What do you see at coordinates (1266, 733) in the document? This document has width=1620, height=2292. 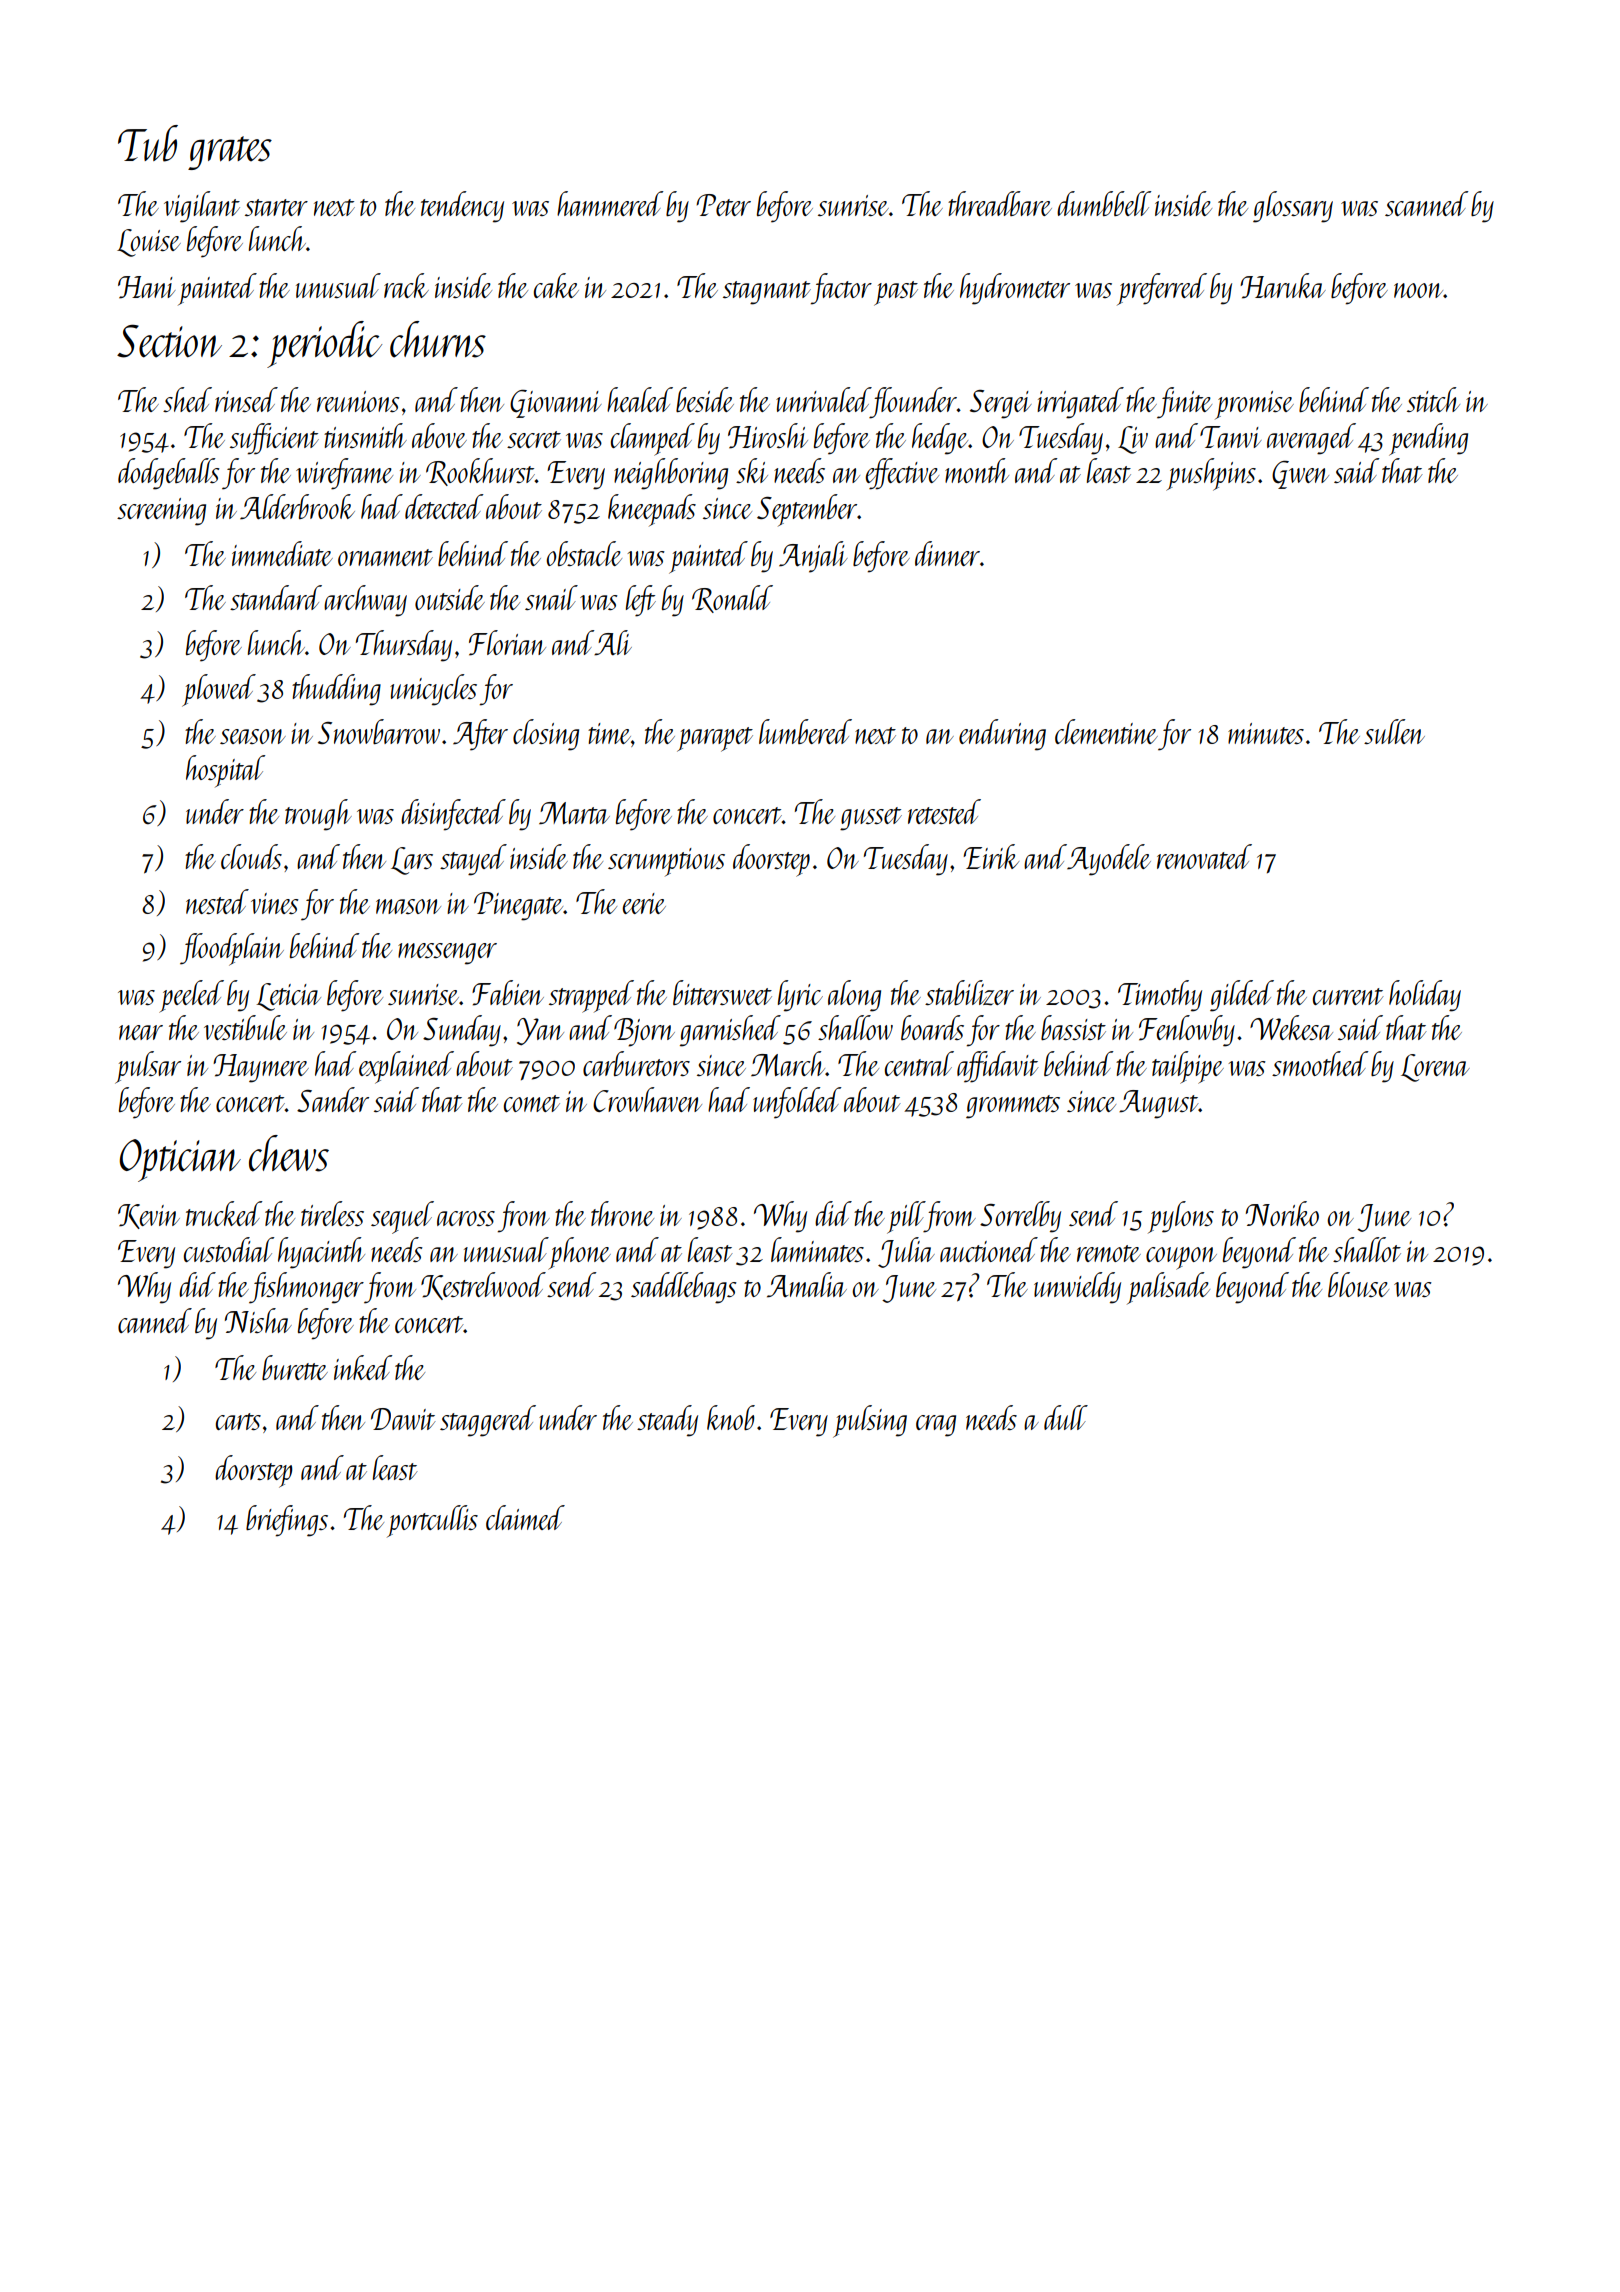 I see `minutes` at bounding box center [1266, 733].
